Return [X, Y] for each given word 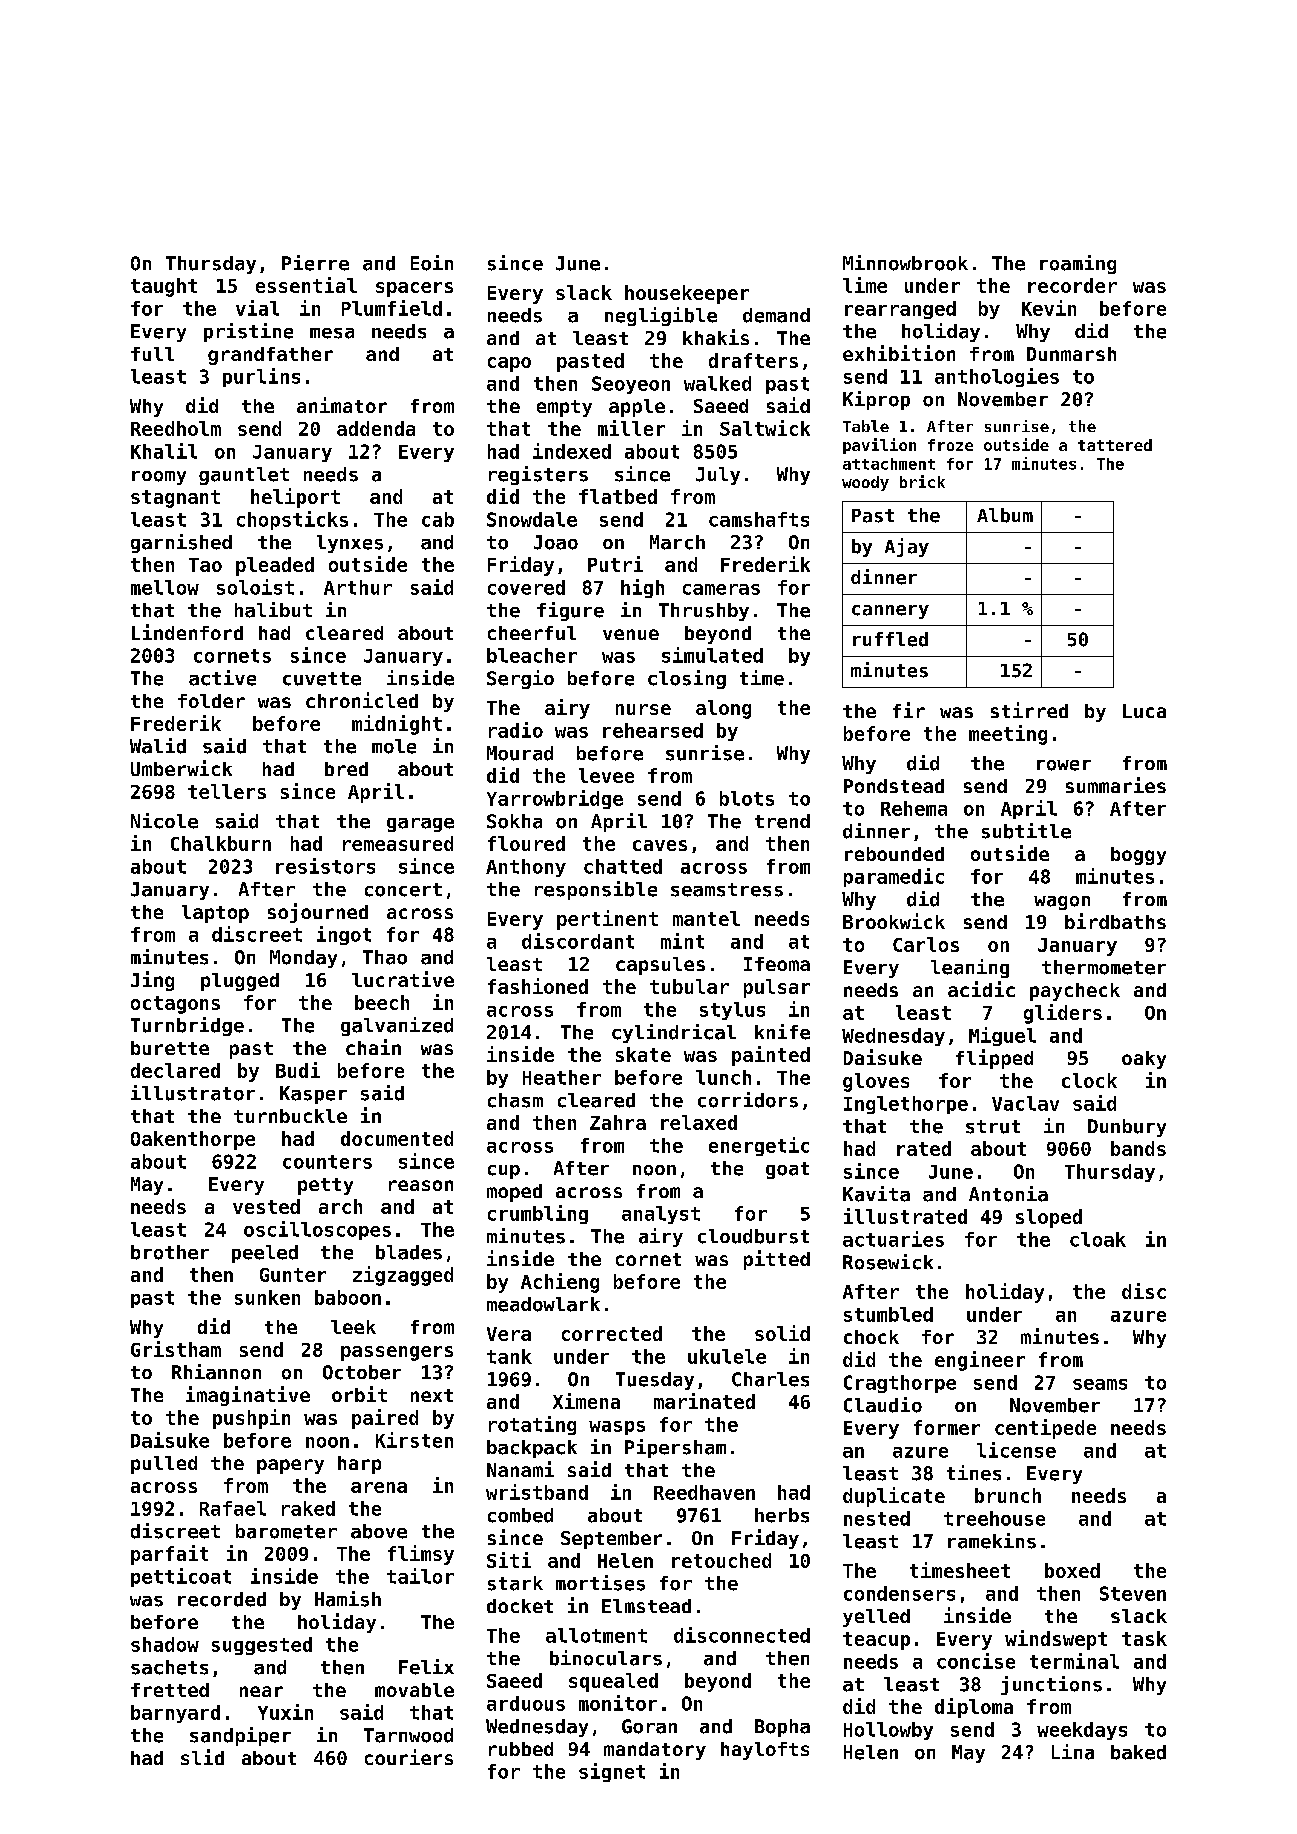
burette [170, 1048]
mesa [332, 333]
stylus [732, 1011]
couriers [409, 1757]
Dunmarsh [1071, 354]
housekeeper [687, 294]
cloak [1098, 1239]
